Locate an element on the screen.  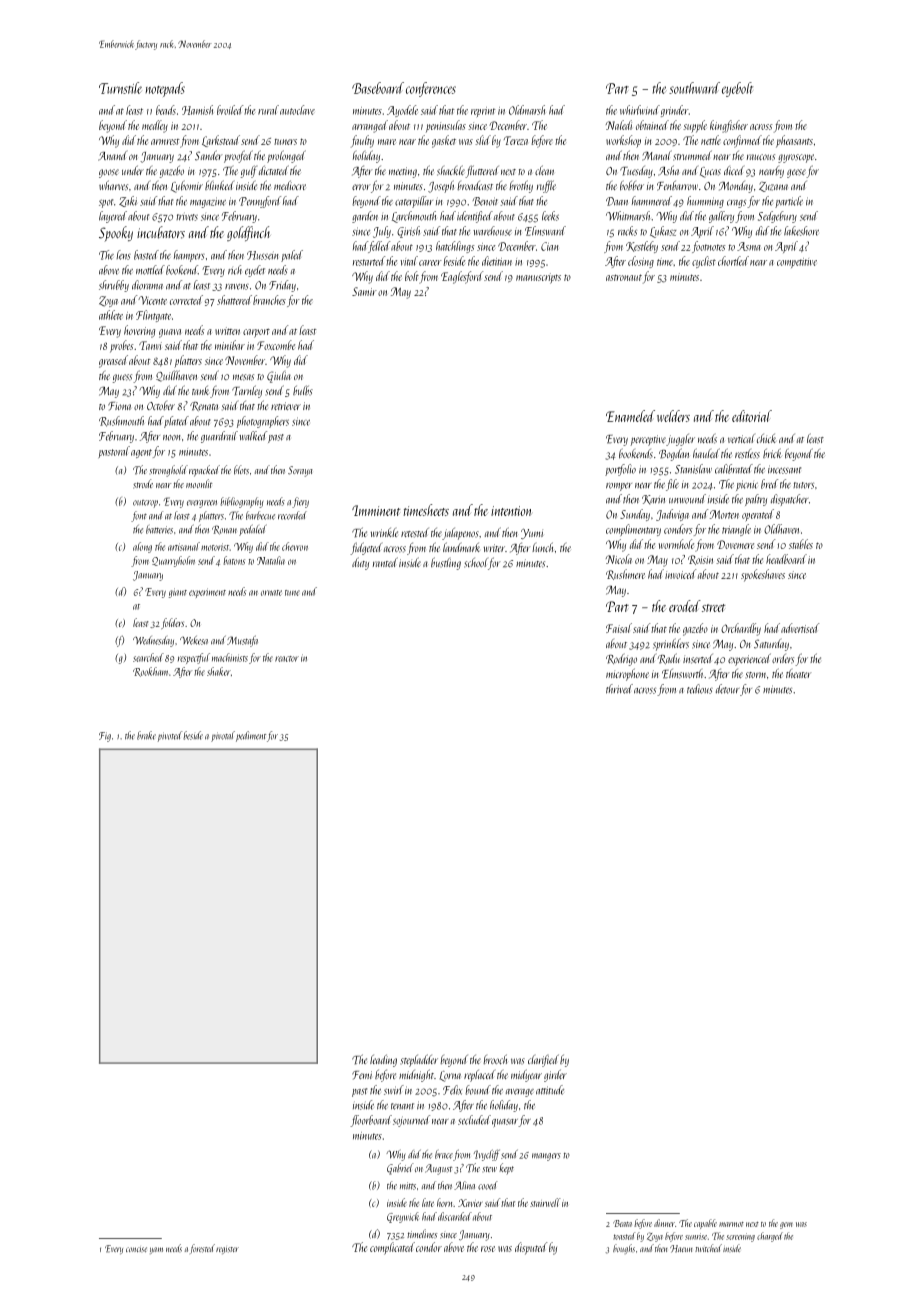
bustling is located at coordinates (446, 563).
